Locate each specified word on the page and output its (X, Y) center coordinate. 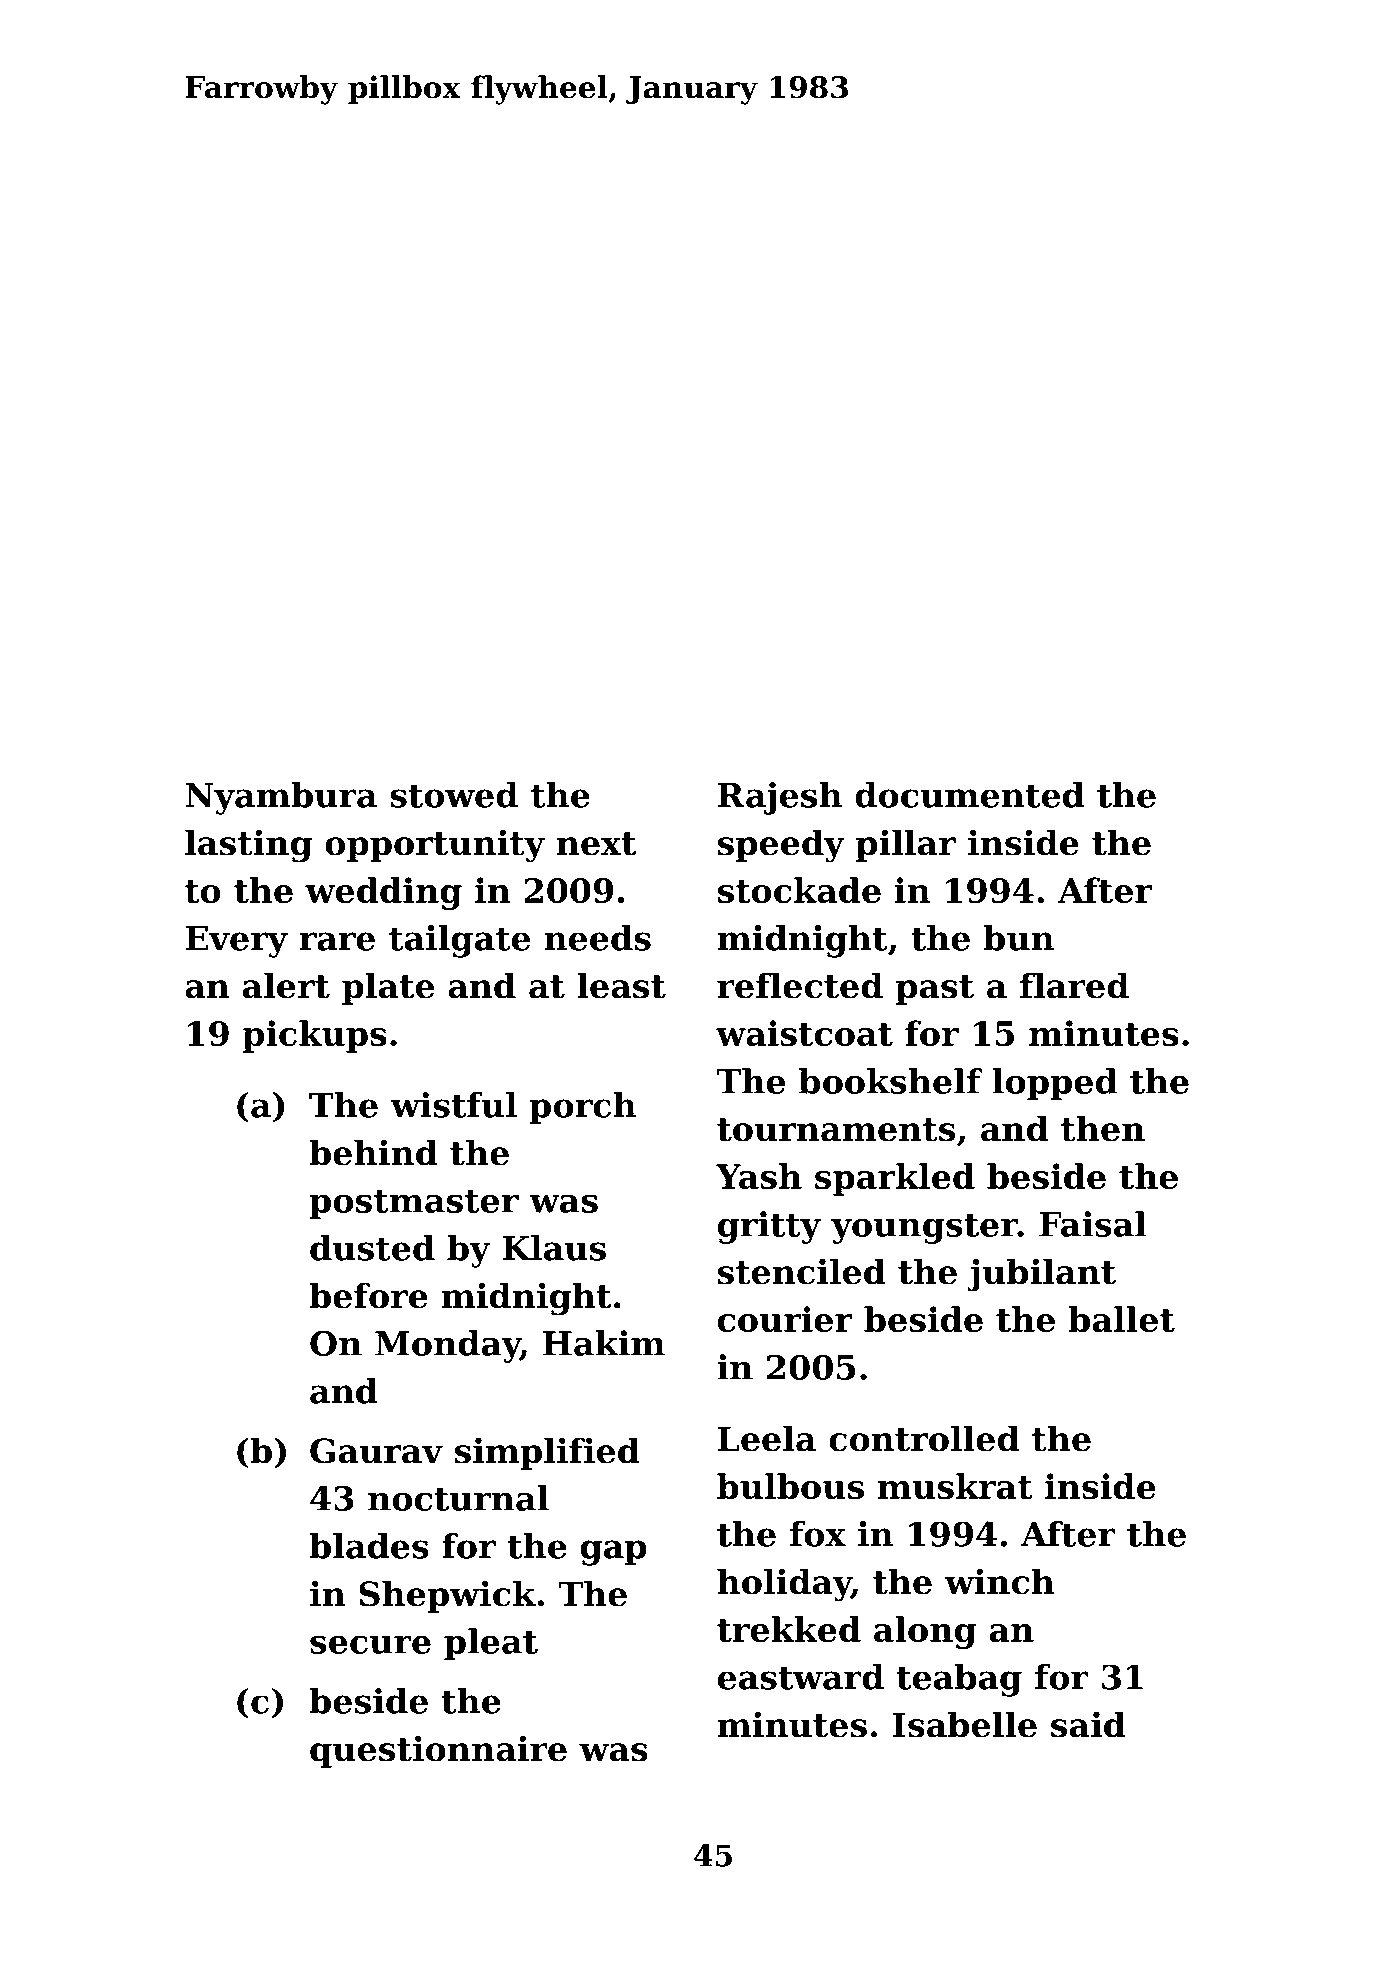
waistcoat (804, 1033)
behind (373, 1152)
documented (969, 795)
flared (1074, 985)
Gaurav (376, 1451)
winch (999, 1581)
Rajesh (780, 798)
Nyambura (281, 798)
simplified (547, 1453)
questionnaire (438, 1751)
